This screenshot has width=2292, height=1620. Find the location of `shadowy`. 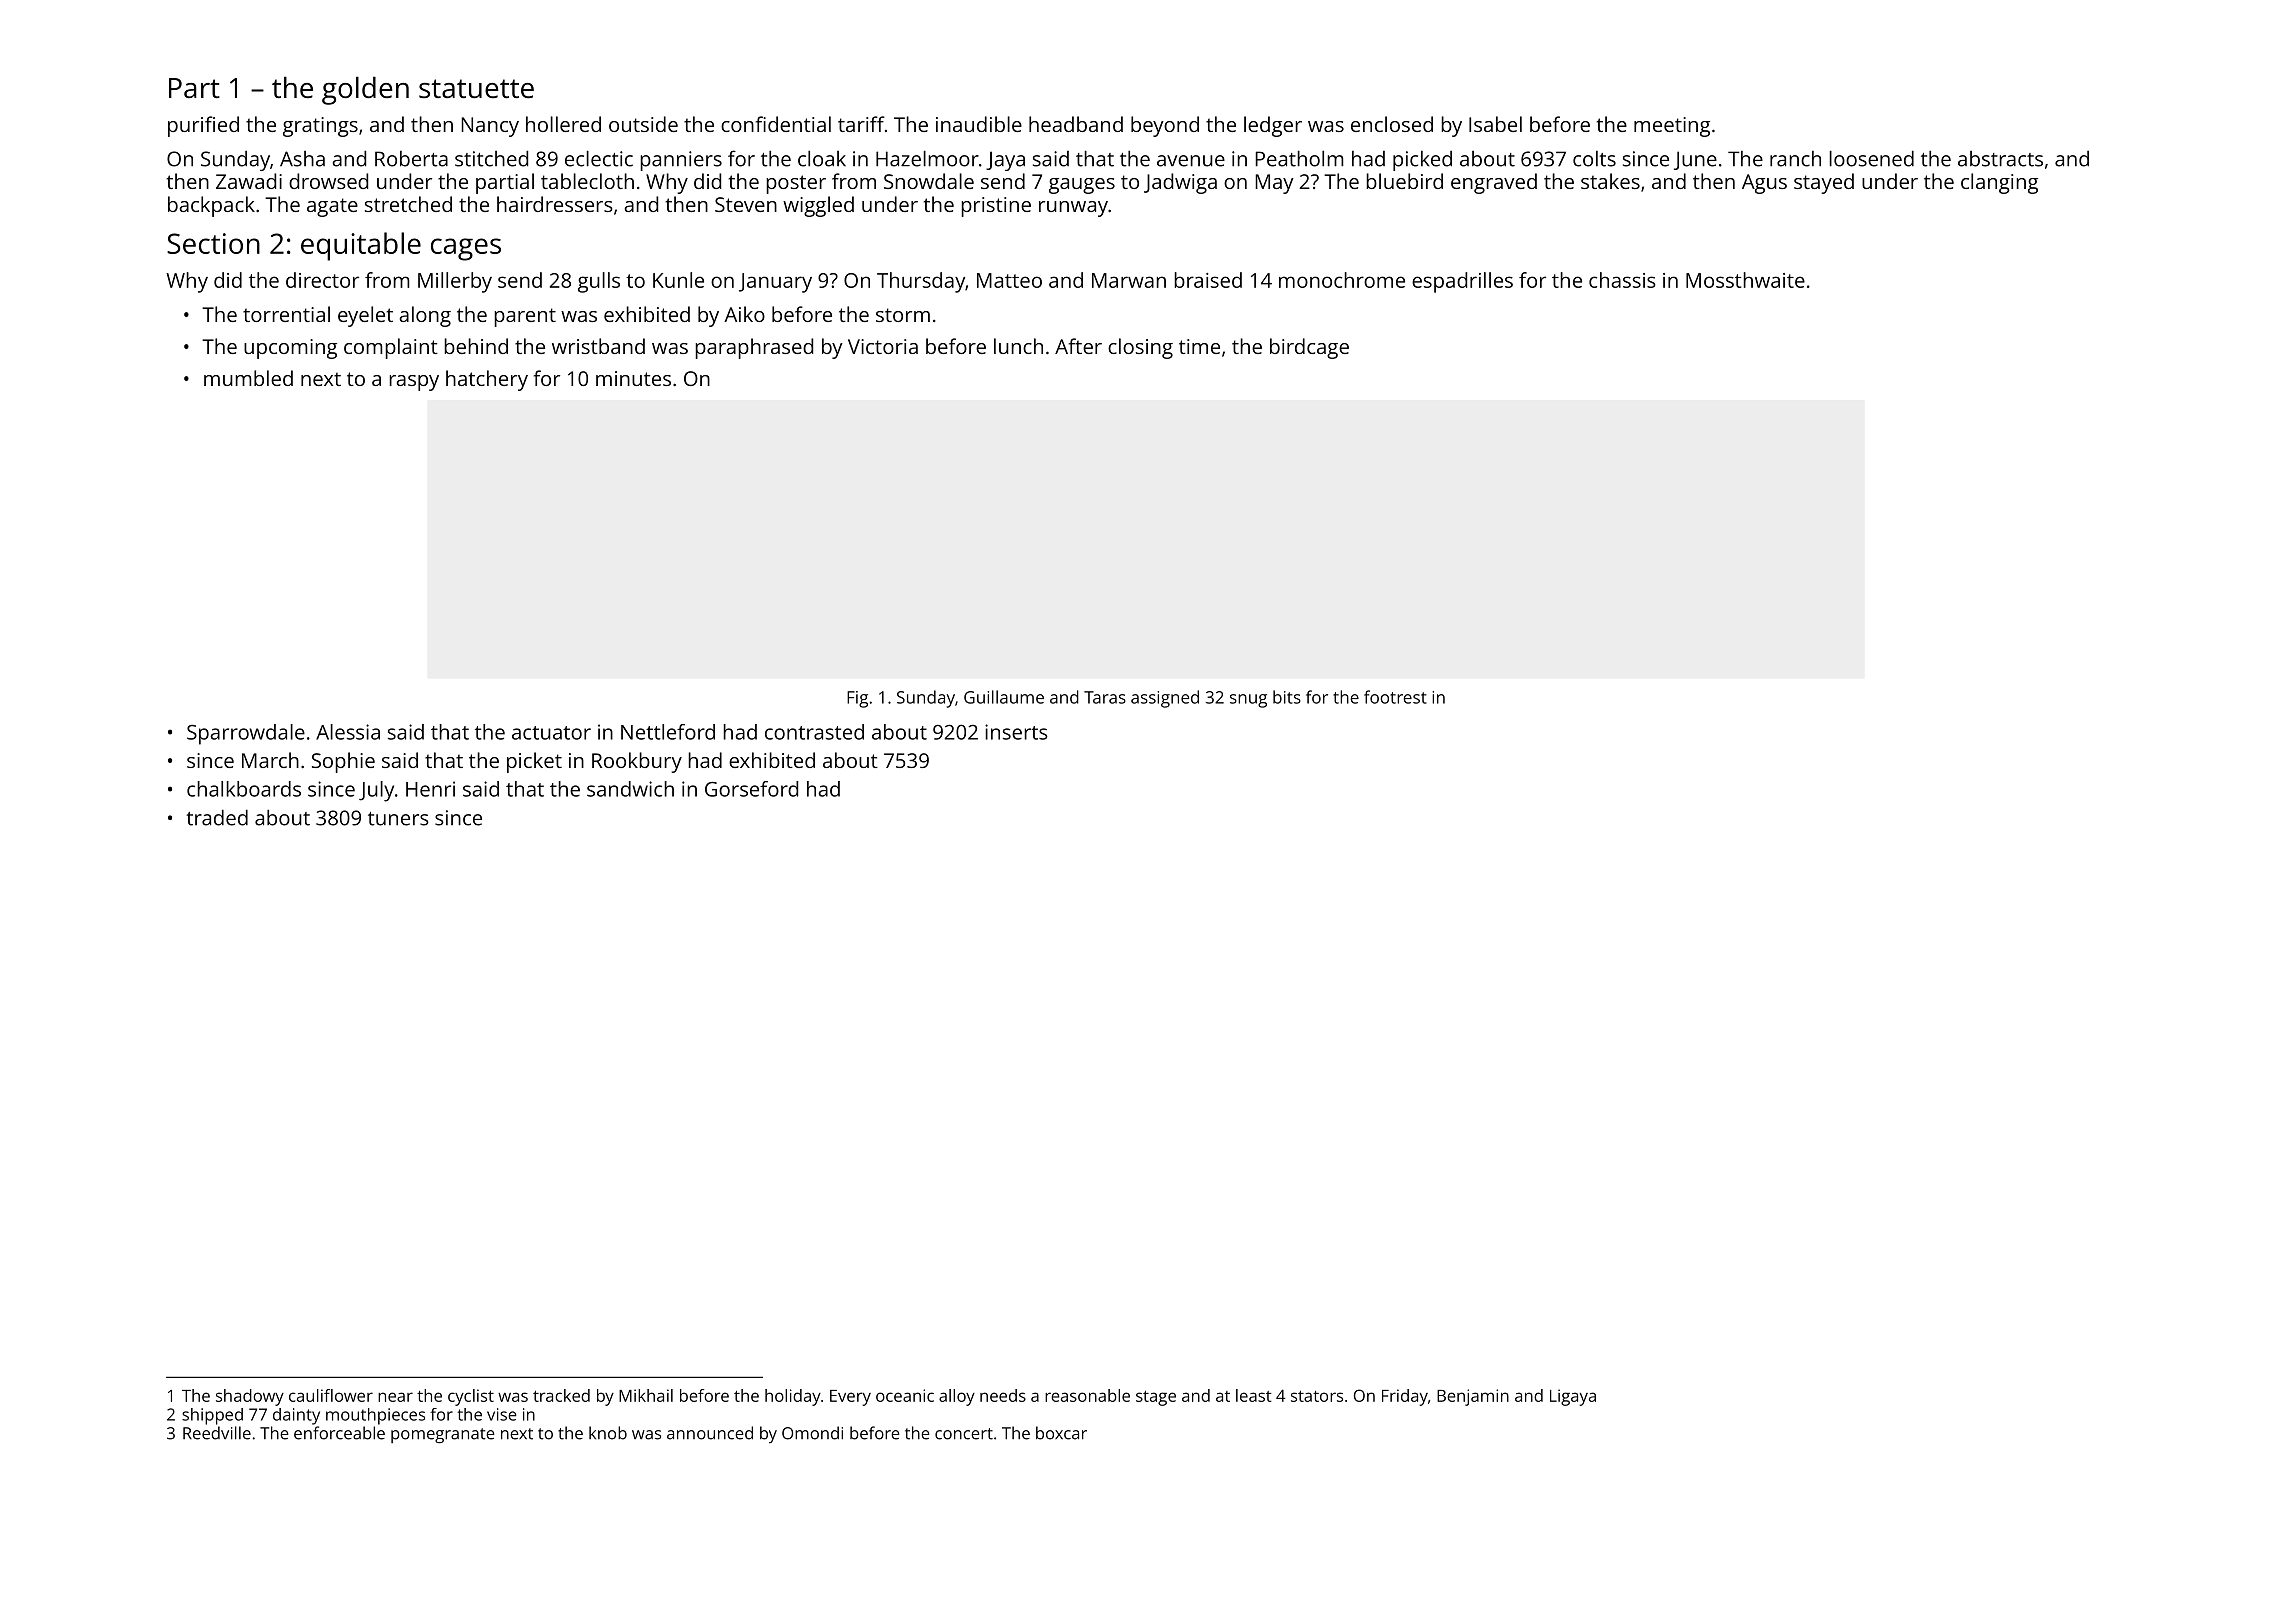

shadowy is located at coordinates (250, 1397).
